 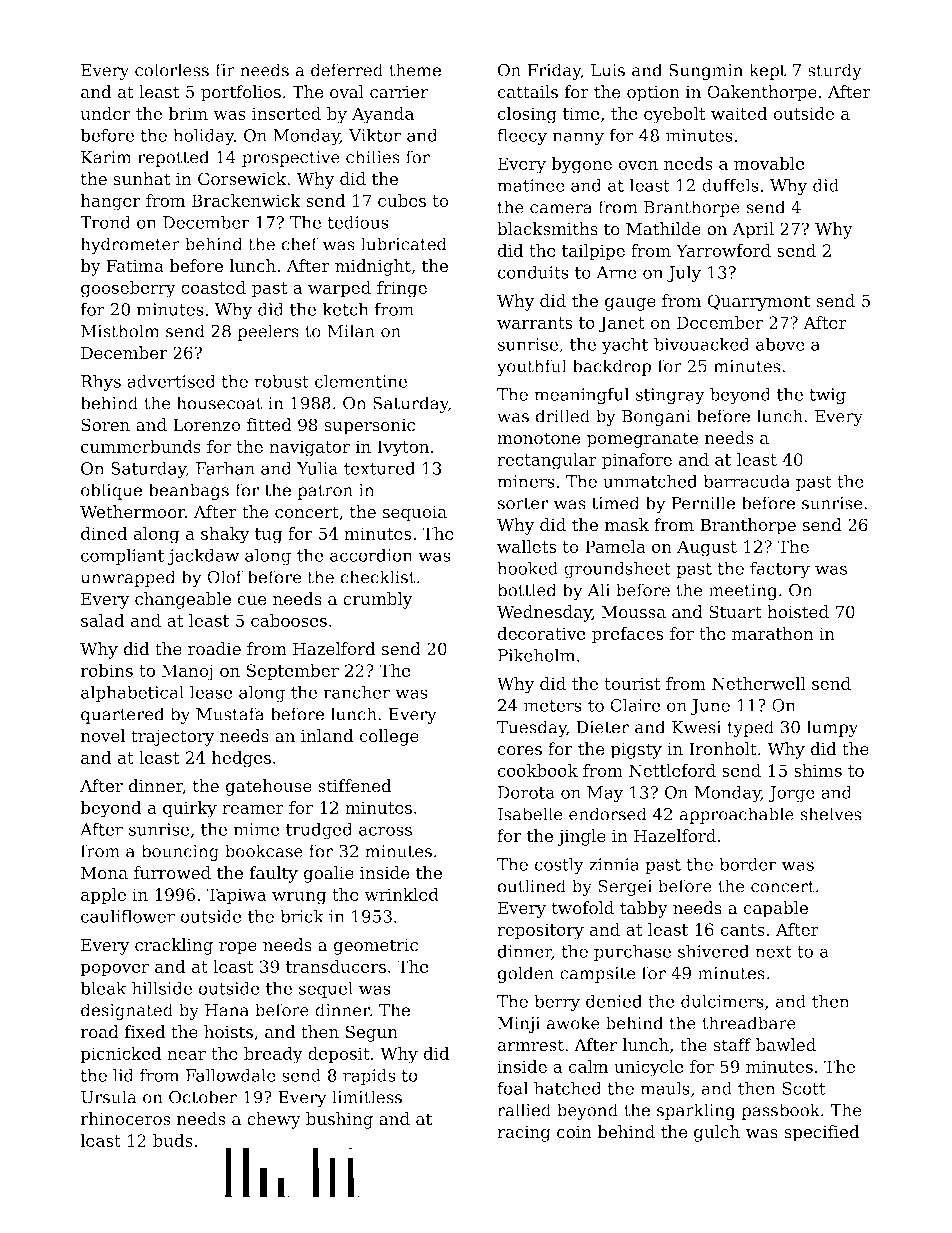 I want to click on accordion, so click(x=371, y=555).
